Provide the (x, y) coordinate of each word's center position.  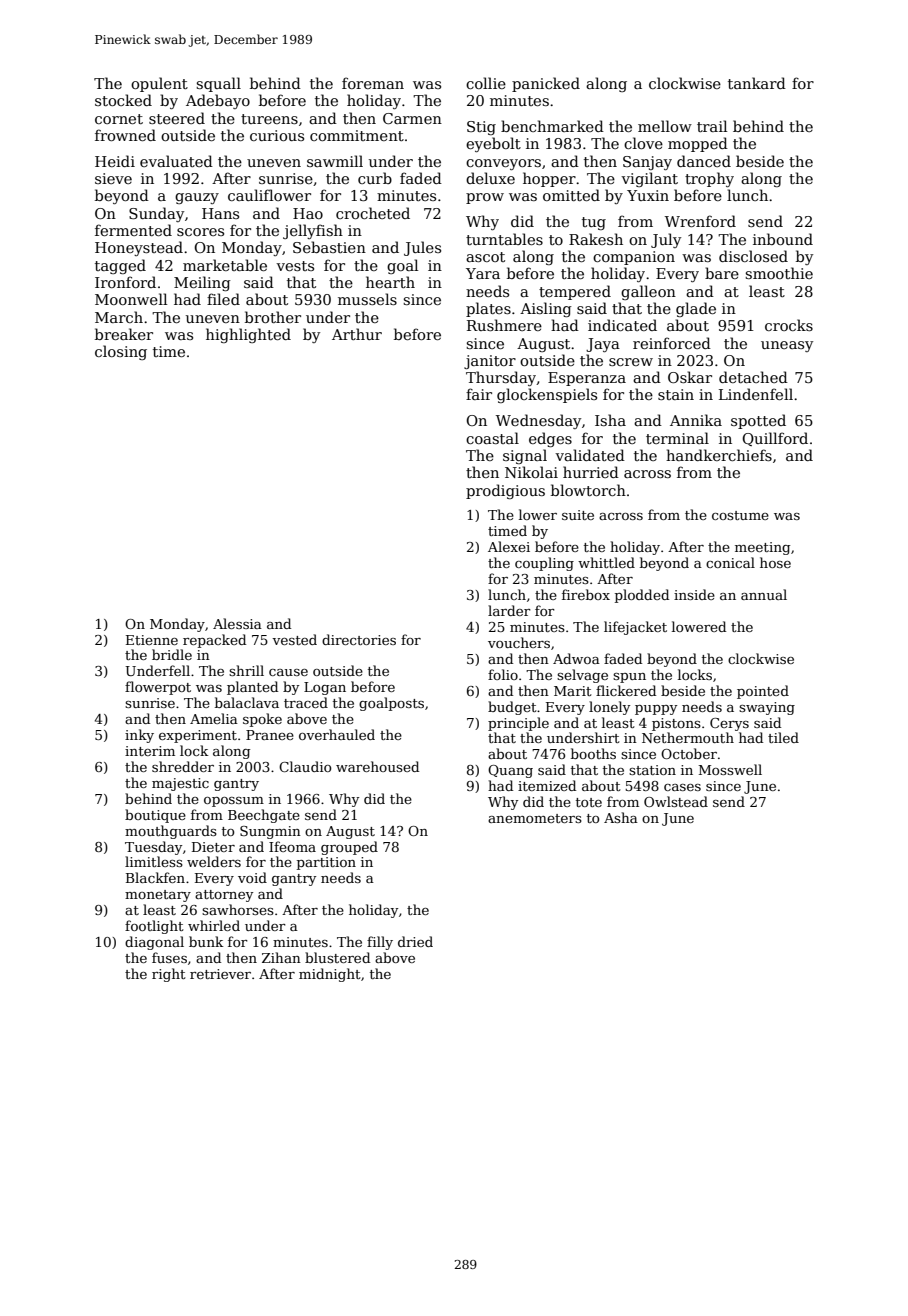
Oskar (690, 377)
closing (121, 352)
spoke (262, 720)
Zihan (281, 957)
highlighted (248, 335)
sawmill (335, 161)
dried (415, 941)
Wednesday (538, 421)
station (652, 770)
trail (712, 126)
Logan (325, 688)
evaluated (176, 161)
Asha (621, 817)
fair (479, 394)
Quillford (775, 439)
